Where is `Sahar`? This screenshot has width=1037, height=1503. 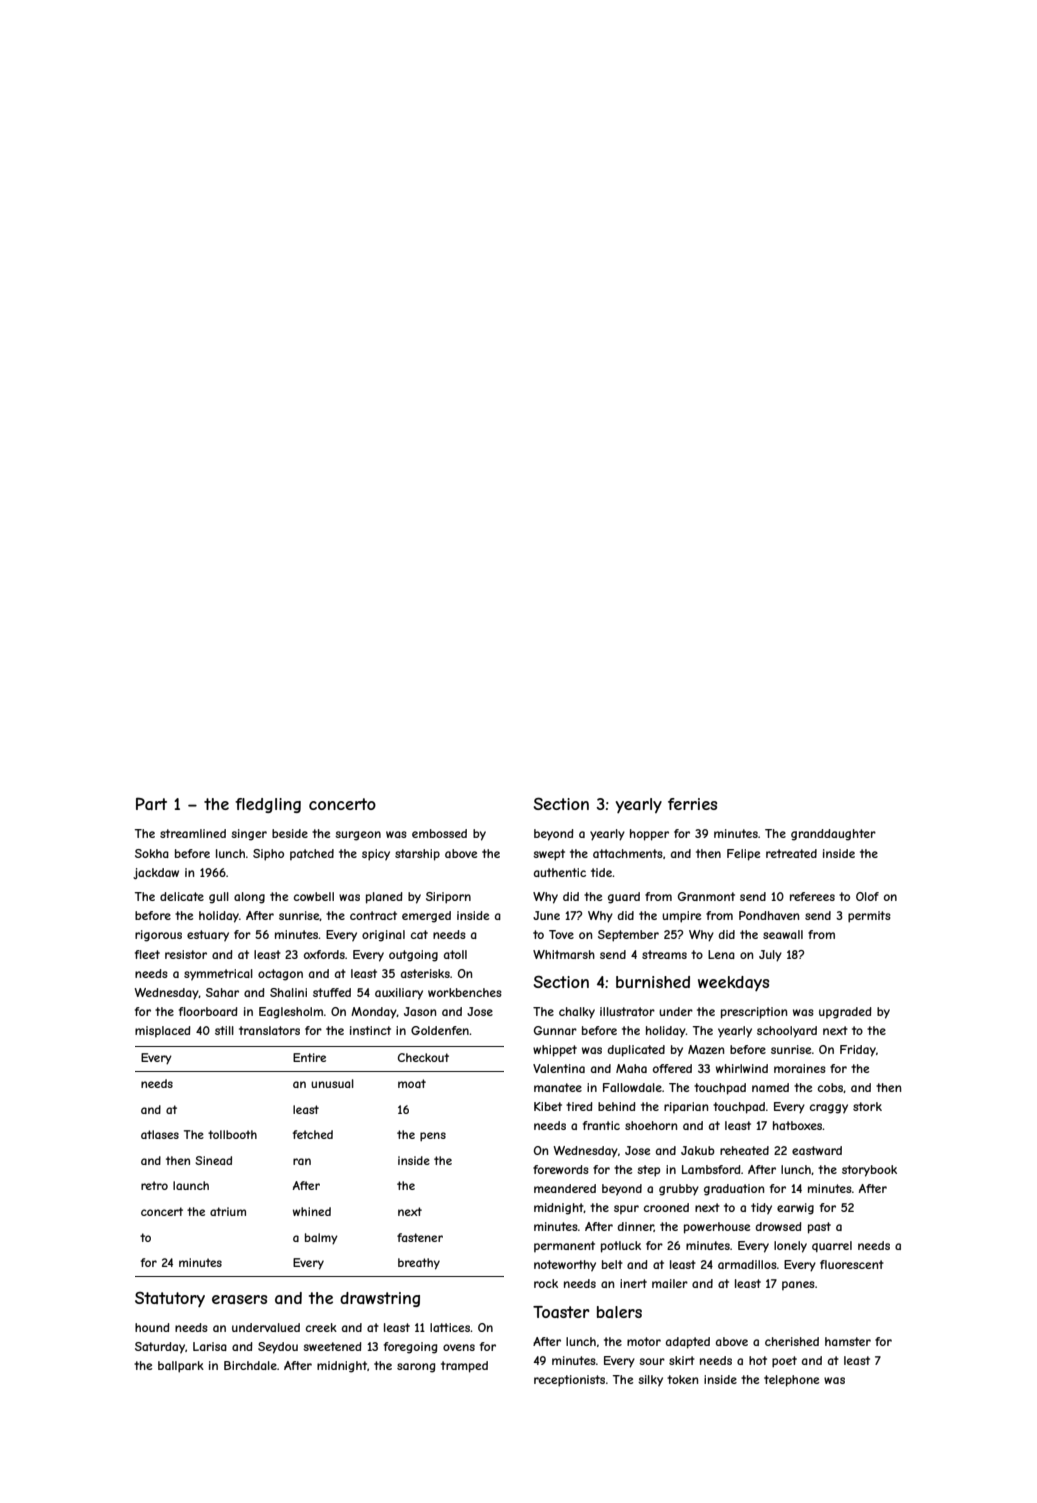
Sahar is located at coordinates (222, 992).
